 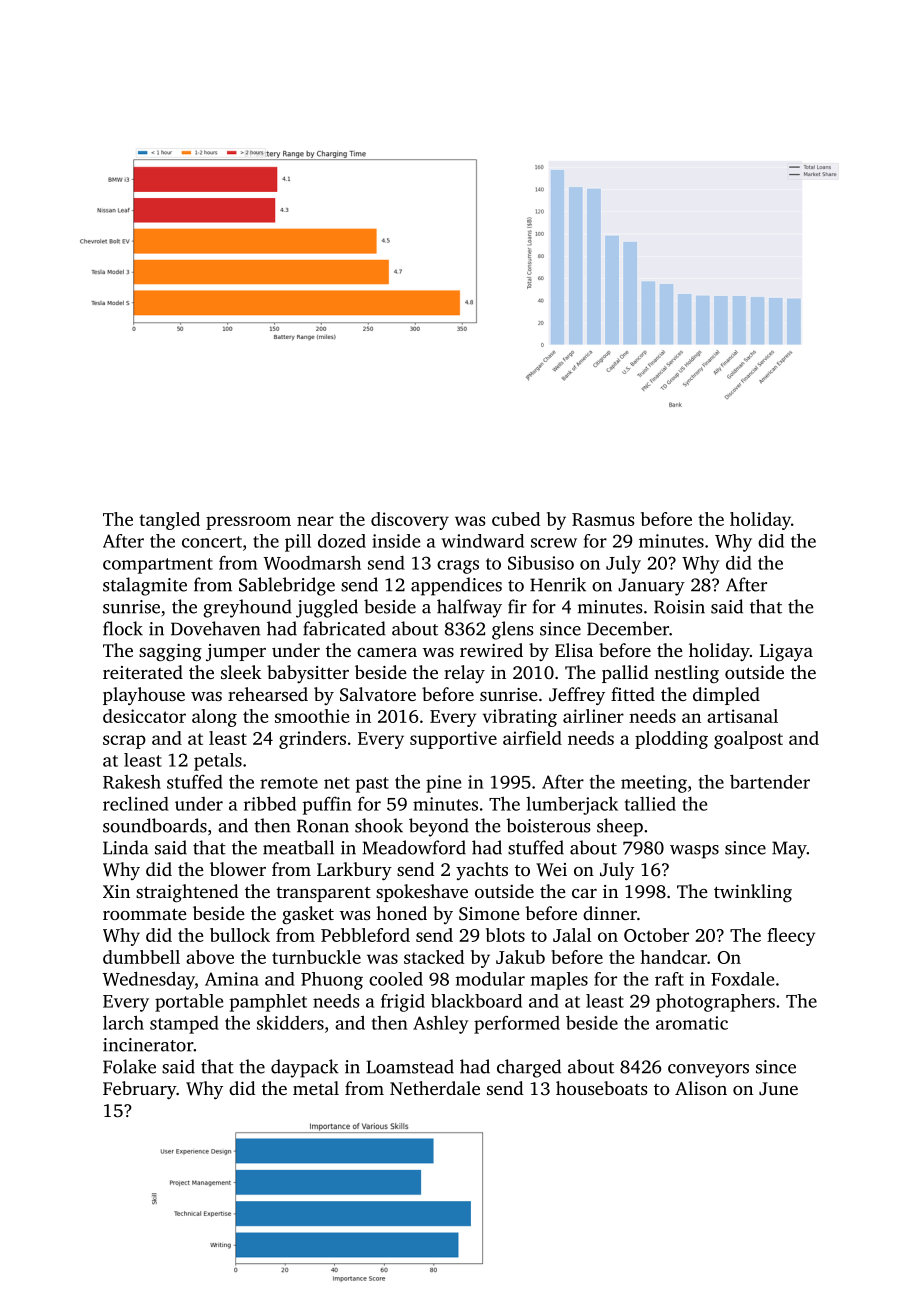 I want to click on metal, so click(x=316, y=1088).
